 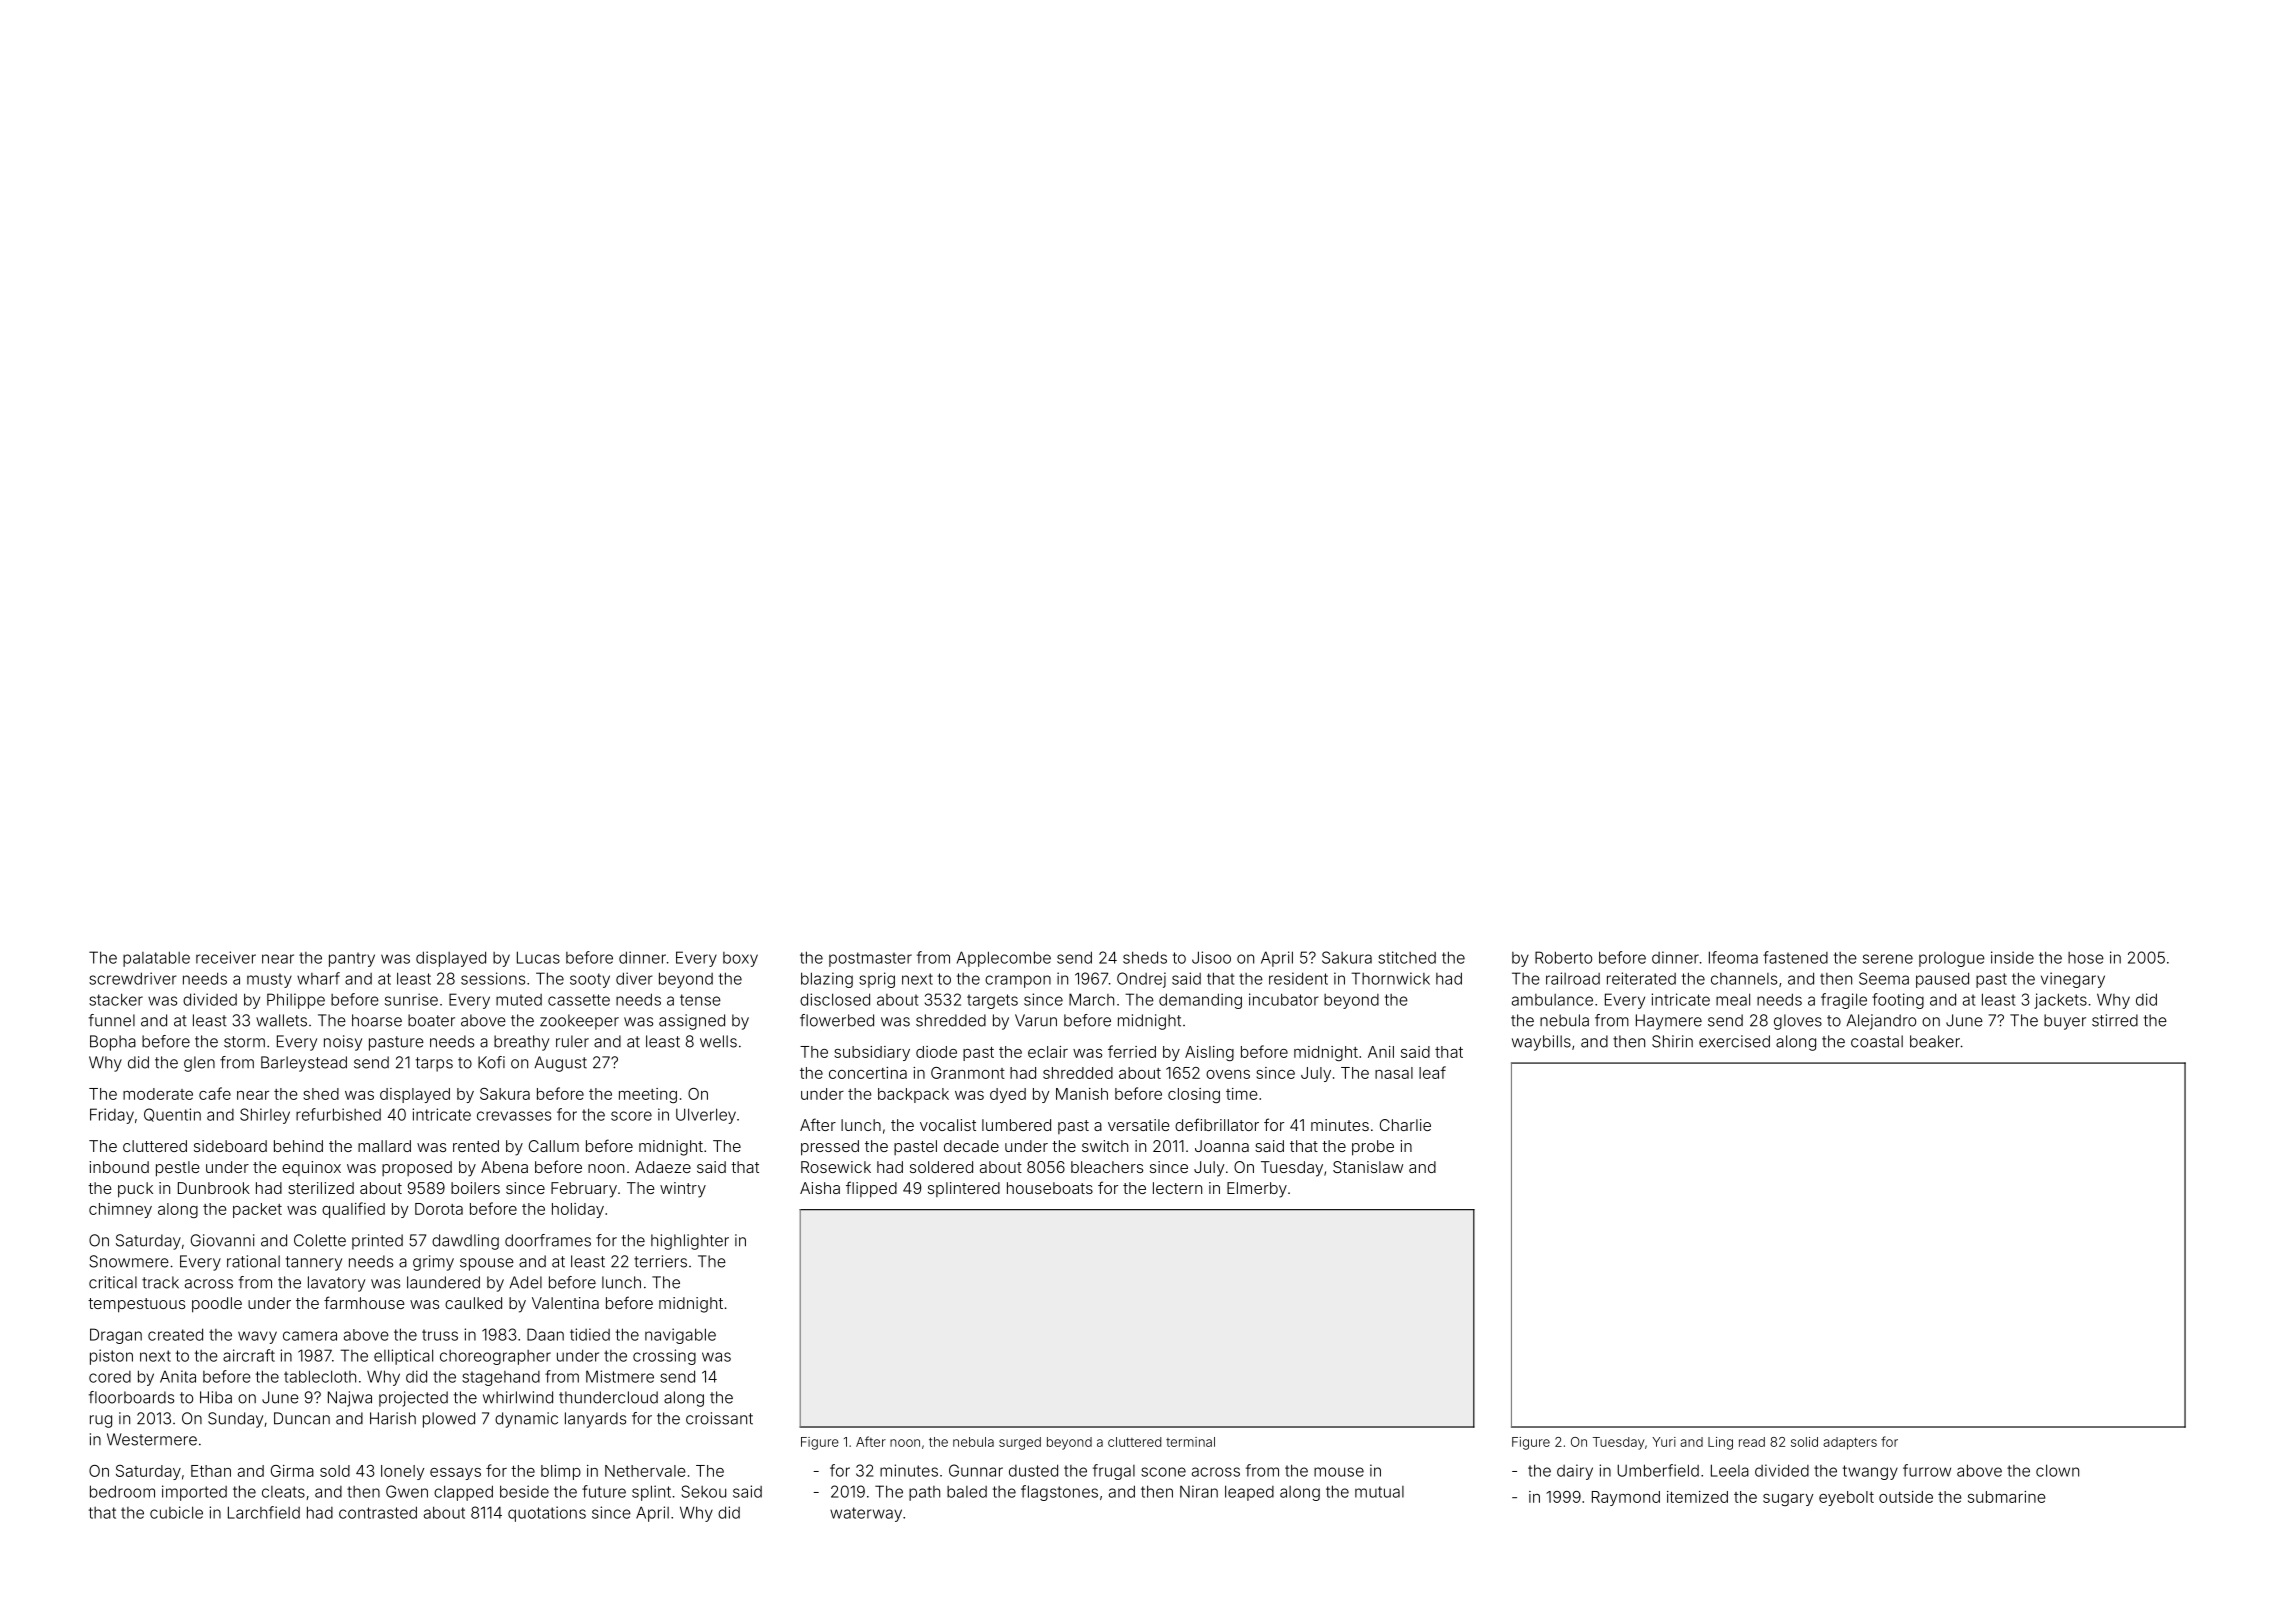 I want to click on hose, so click(x=2086, y=958).
